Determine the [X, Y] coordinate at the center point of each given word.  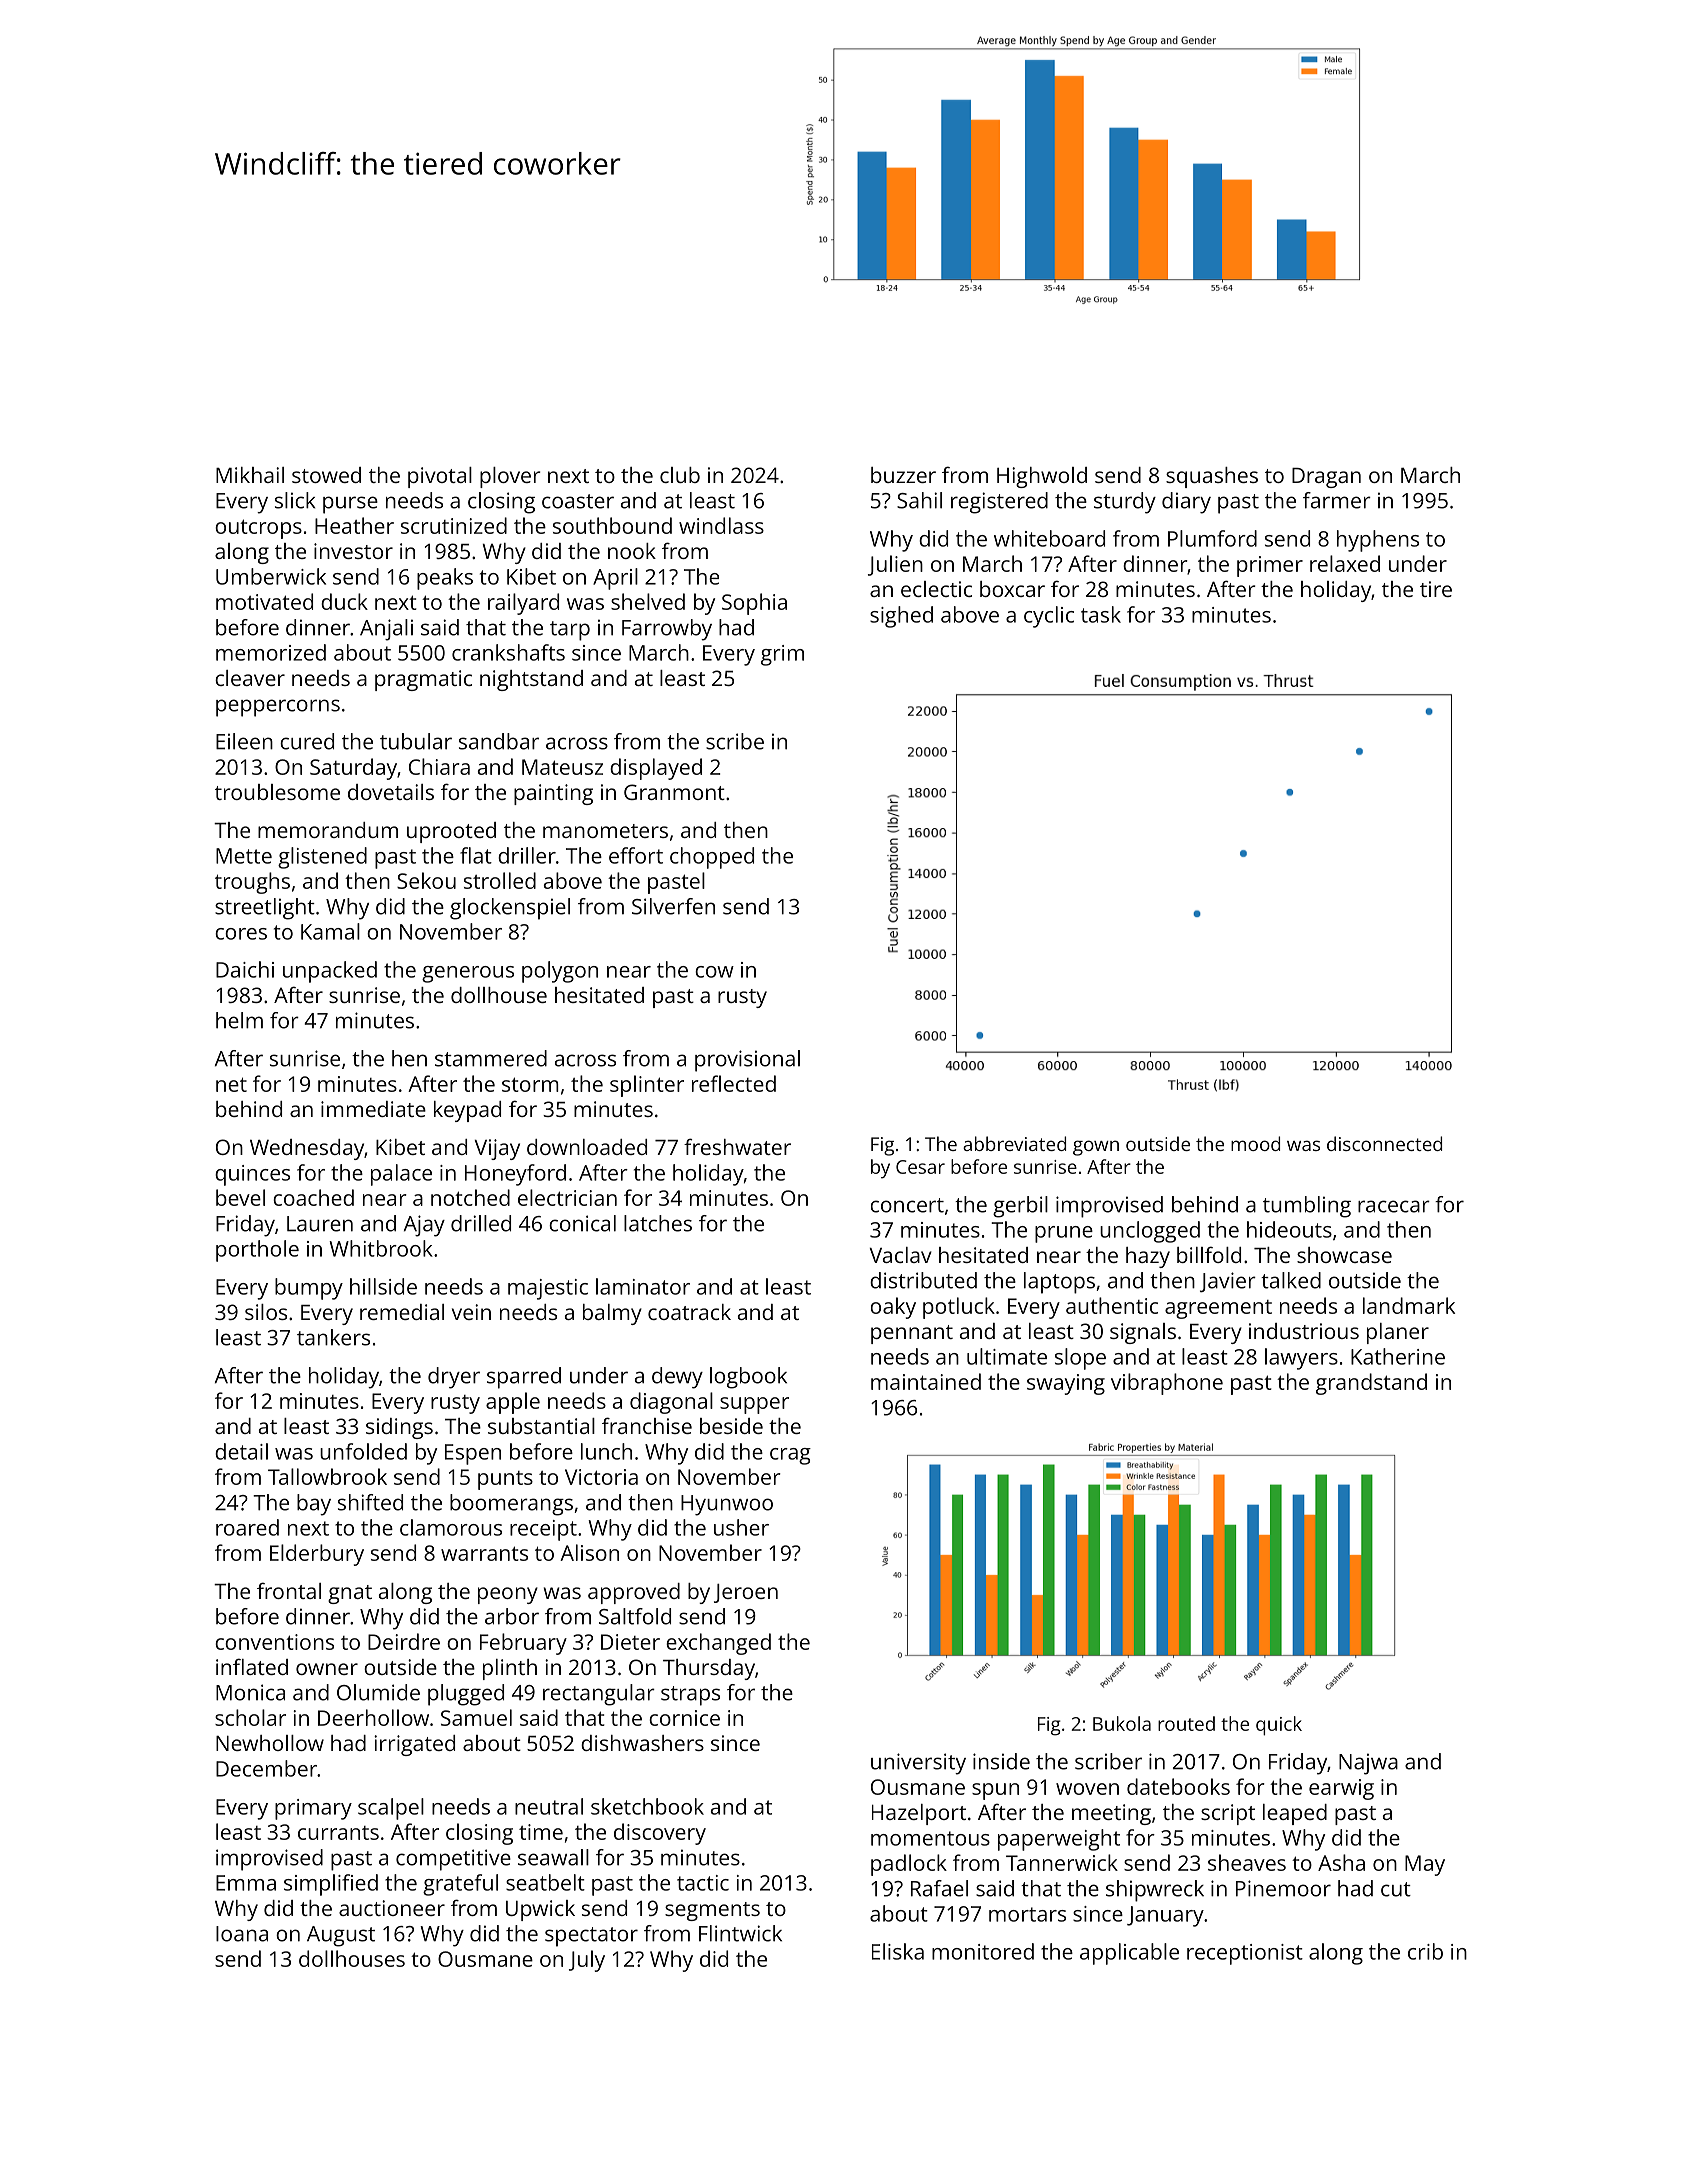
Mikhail [250, 475]
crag [790, 1456]
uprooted [451, 832]
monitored [983, 1951]
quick [1279, 1726]
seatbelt [545, 1882]
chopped [712, 858]
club [680, 475]
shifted [370, 1502]
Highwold [1042, 477]
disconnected [1384, 1143]
